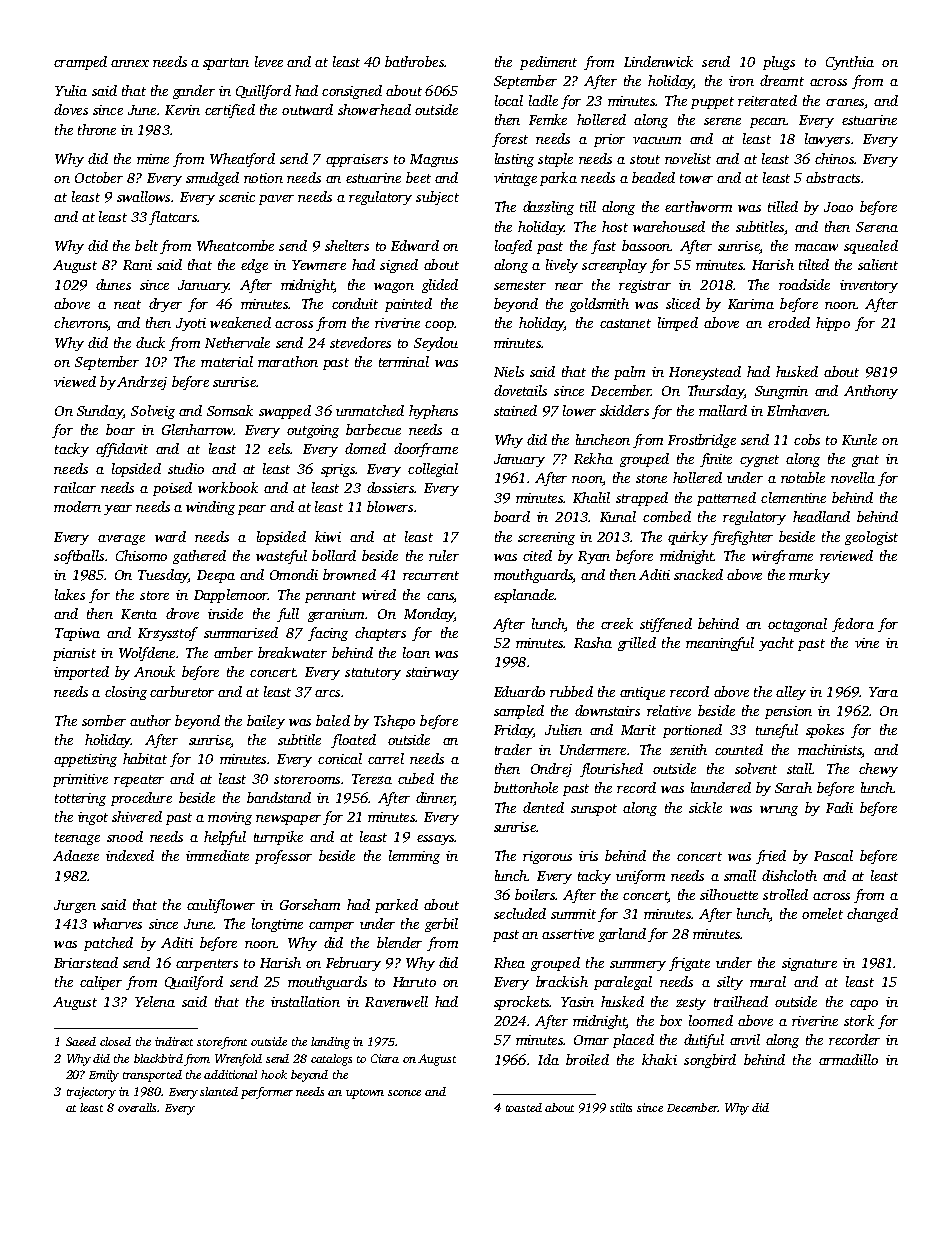 Image resolution: width=952 pixels, height=1233 pixels. Describe the element at coordinates (833, 855) in the screenshot. I see `Pascal` at that location.
